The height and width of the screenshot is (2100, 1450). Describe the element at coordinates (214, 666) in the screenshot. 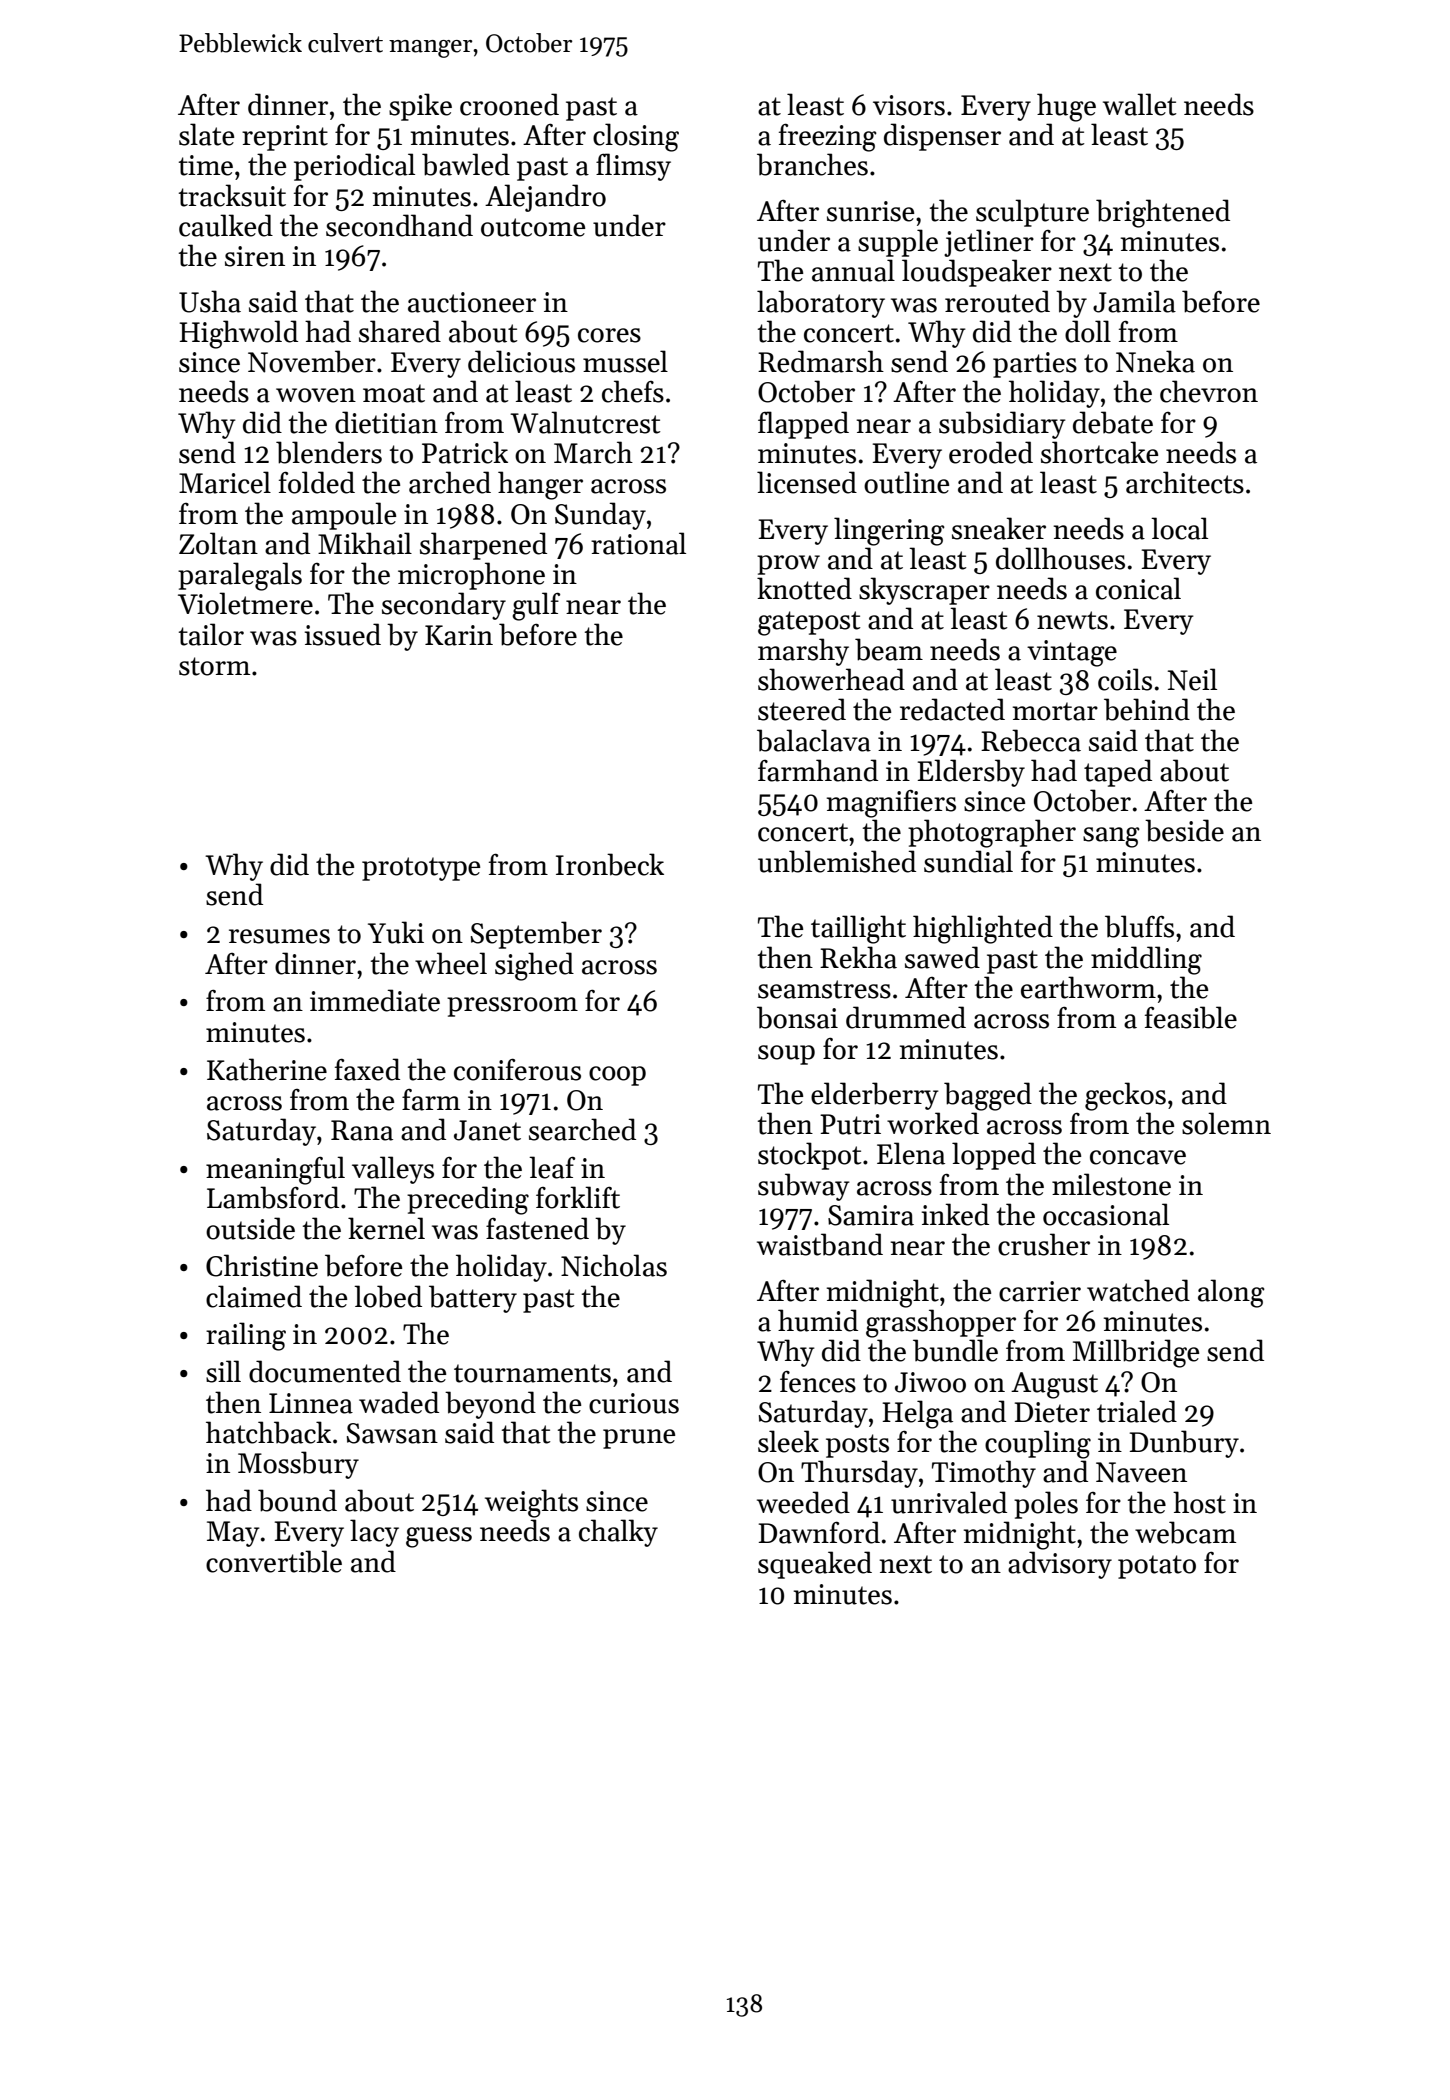

I see `storm` at that location.
